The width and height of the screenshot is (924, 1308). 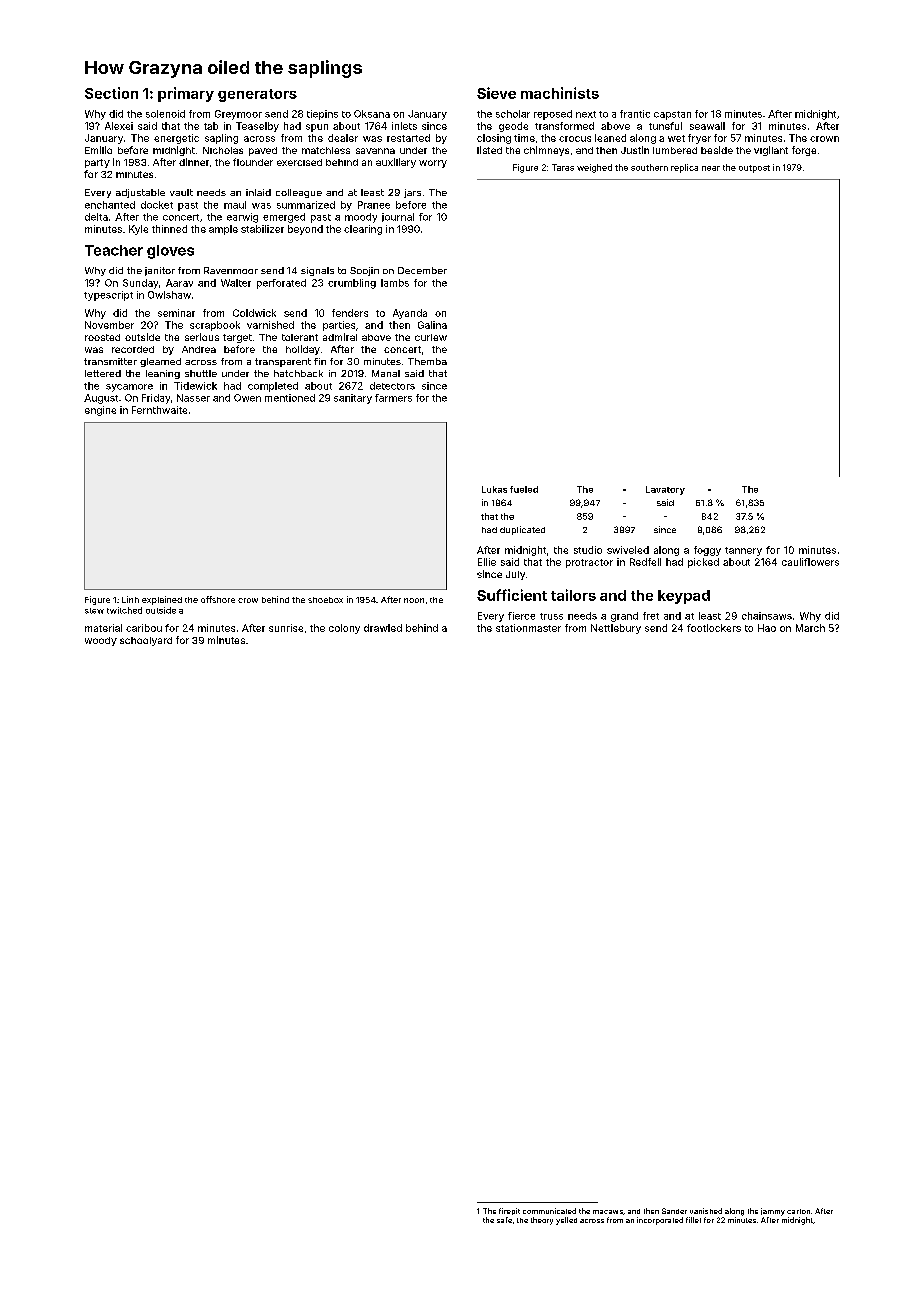 I want to click on machinists, so click(x=560, y=93).
